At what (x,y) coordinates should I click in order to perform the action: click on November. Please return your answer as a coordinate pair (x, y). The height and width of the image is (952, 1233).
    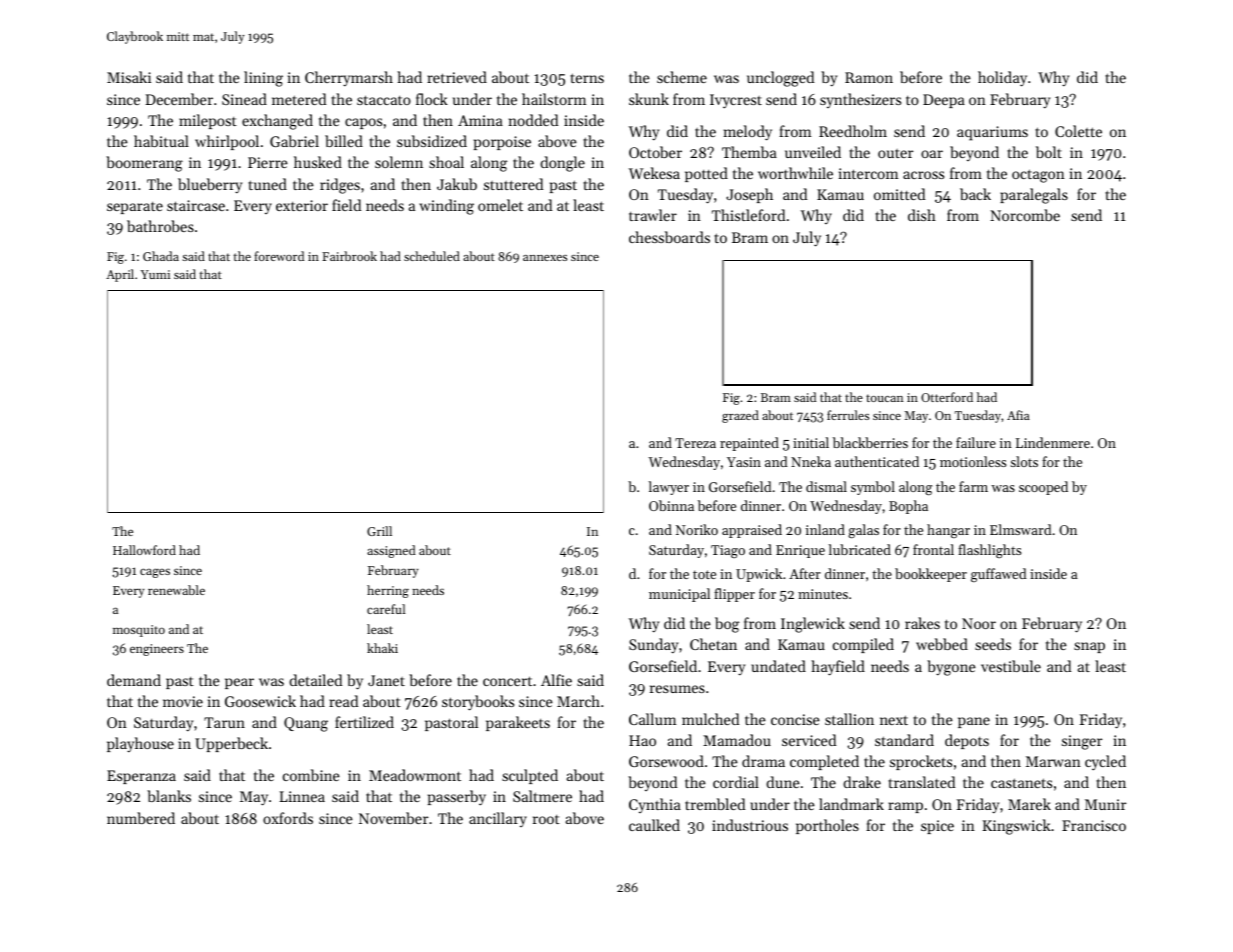
    Looking at the image, I should click on (393, 818).
